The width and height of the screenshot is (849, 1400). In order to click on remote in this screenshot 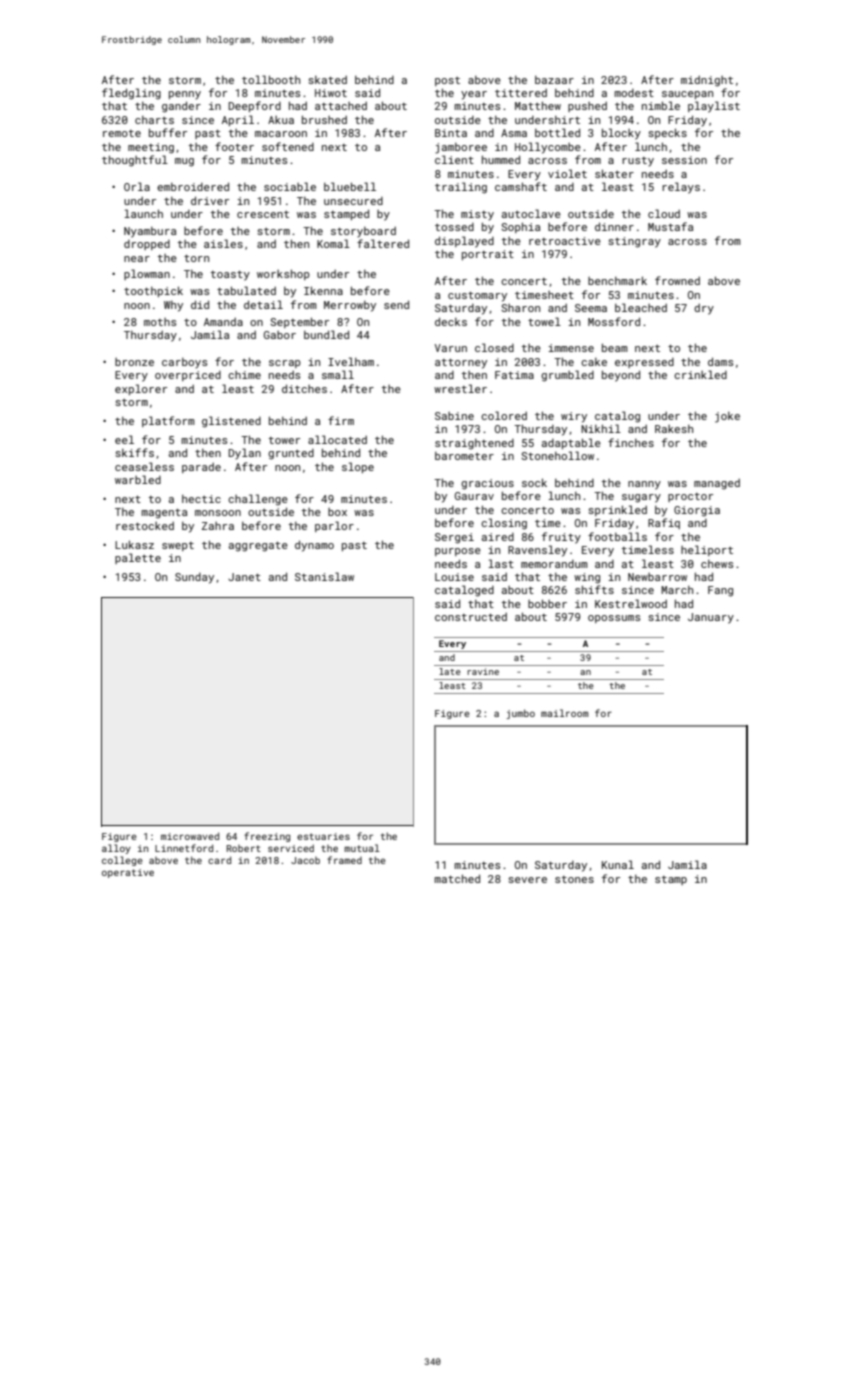, I will do `click(122, 133)`.
